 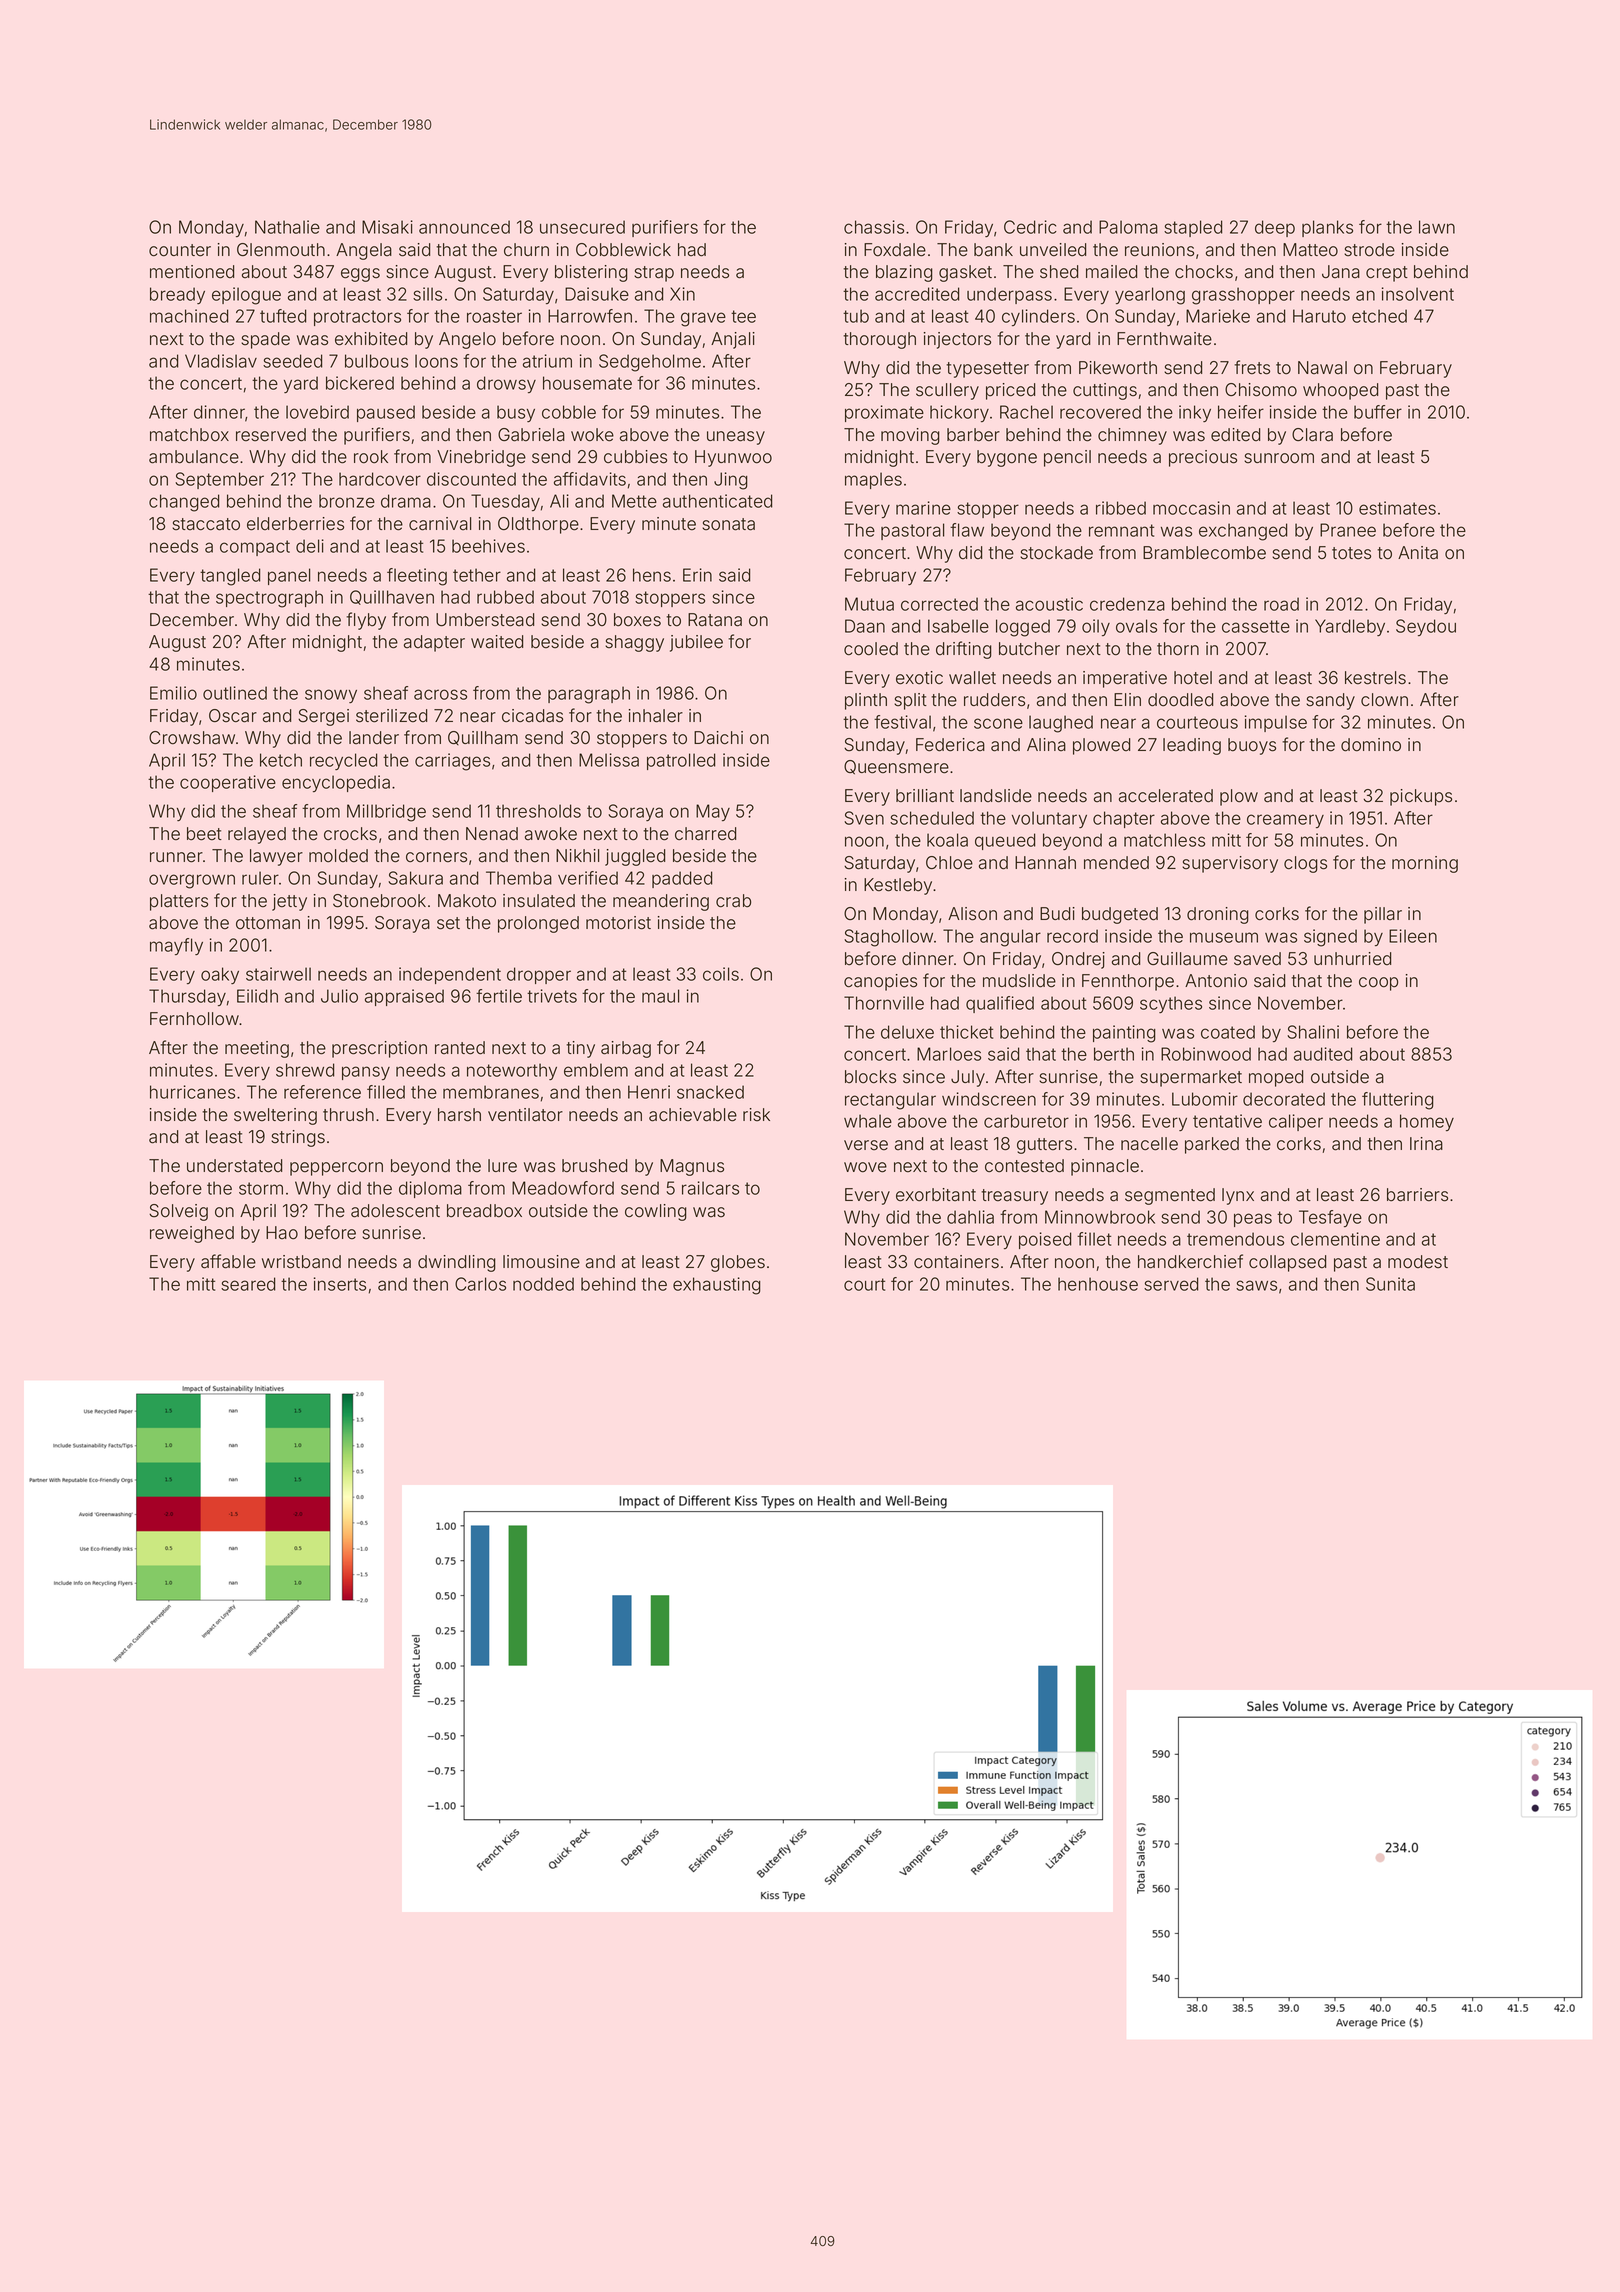 What do you see at coordinates (255, 548) in the screenshot?
I see `compact` at bounding box center [255, 548].
